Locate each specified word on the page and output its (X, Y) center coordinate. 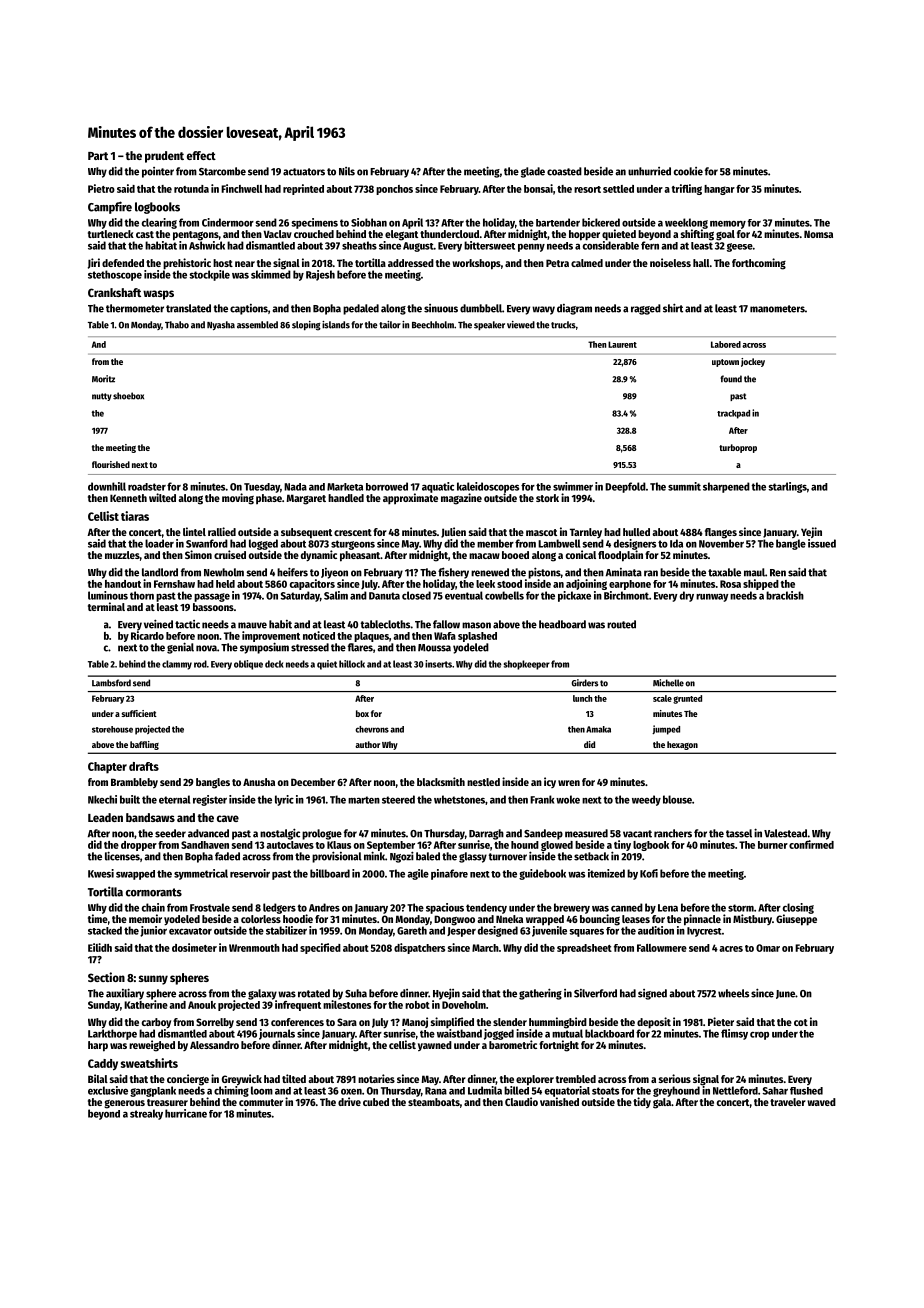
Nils (347, 171)
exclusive (108, 1090)
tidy (642, 1102)
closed (416, 595)
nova (206, 648)
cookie (688, 171)
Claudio (521, 1101)
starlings (788, 487)
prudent (164, 157)
